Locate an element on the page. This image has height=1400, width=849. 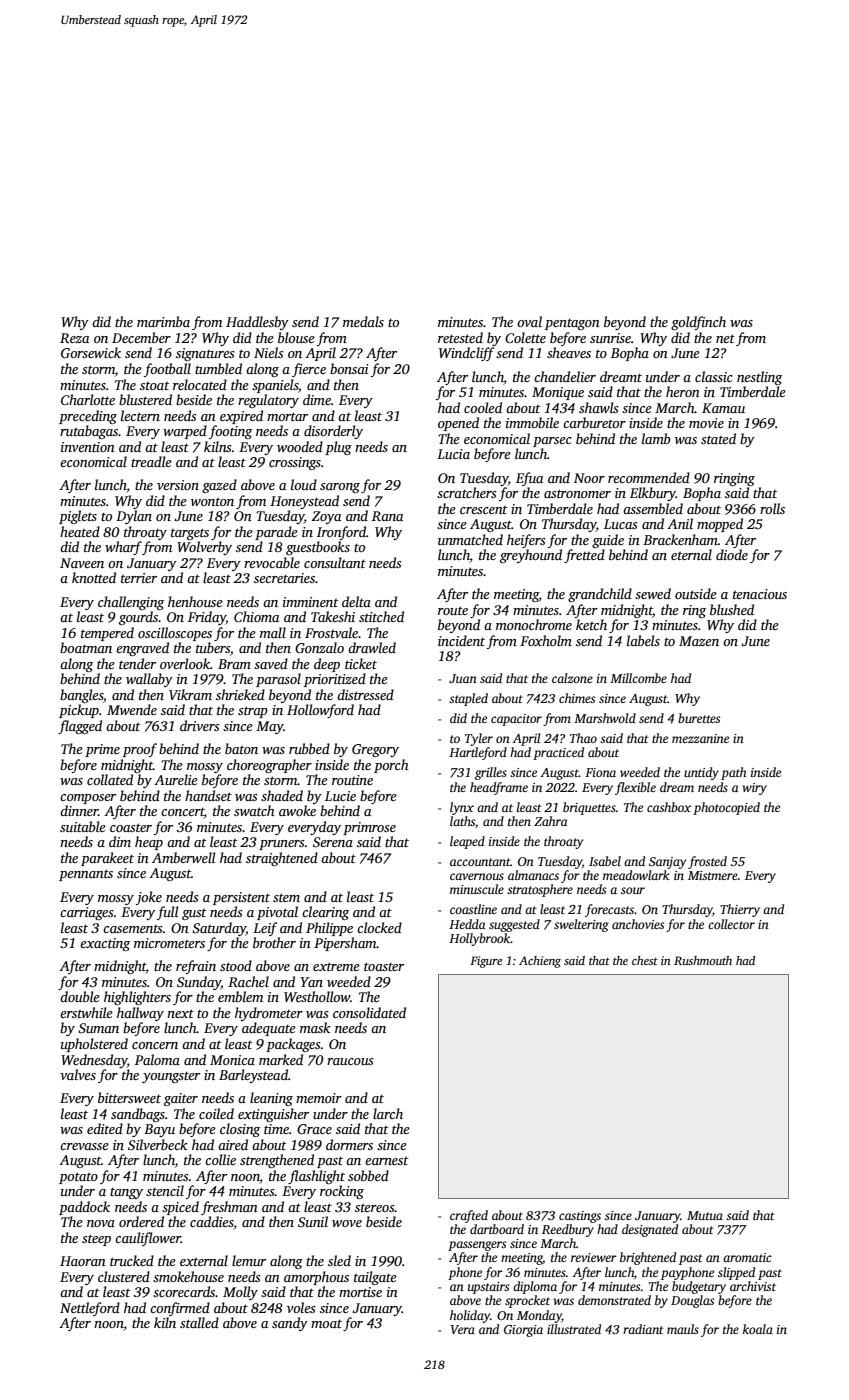
Figure is located at coordinates (486, 962).
